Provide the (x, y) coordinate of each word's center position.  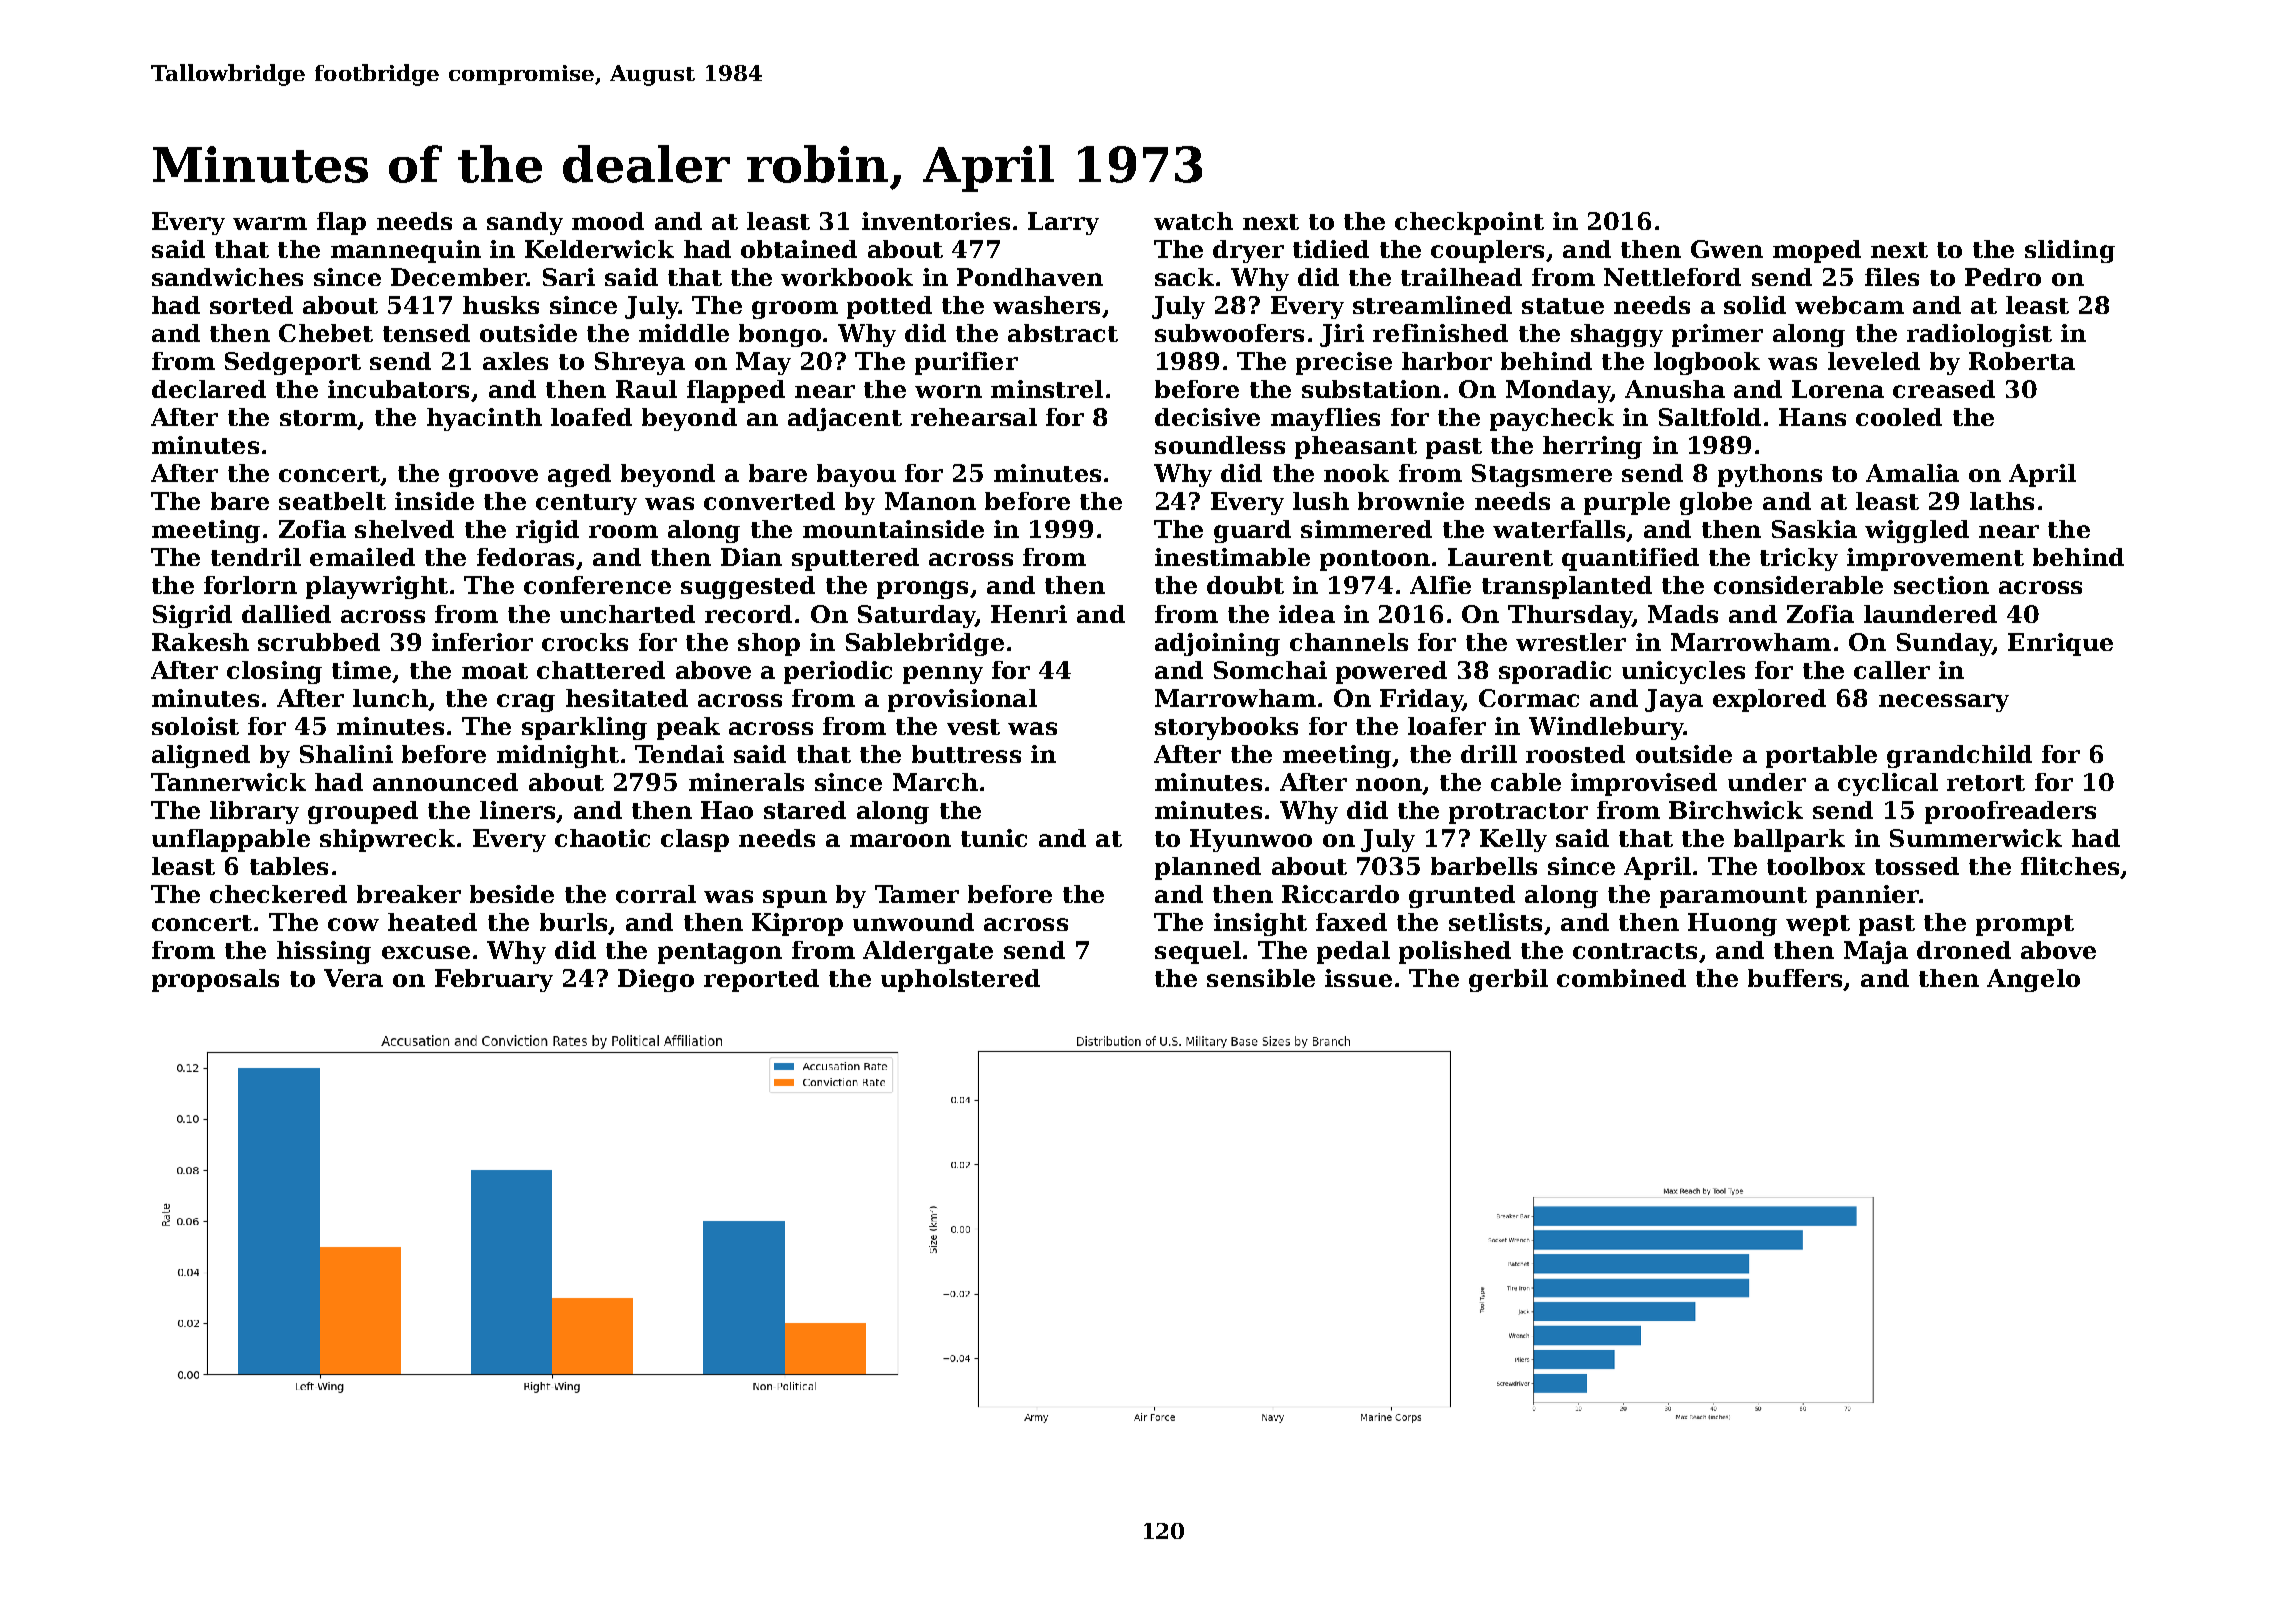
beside (512, 894)
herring (1592, 447)
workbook (847, 277)
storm (318, 418)
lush (1321, 501)
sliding (2070, 251)
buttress (966, 754)
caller (1892, 670)
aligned (201, 756)
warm (270, 223)
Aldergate (928, 952)
